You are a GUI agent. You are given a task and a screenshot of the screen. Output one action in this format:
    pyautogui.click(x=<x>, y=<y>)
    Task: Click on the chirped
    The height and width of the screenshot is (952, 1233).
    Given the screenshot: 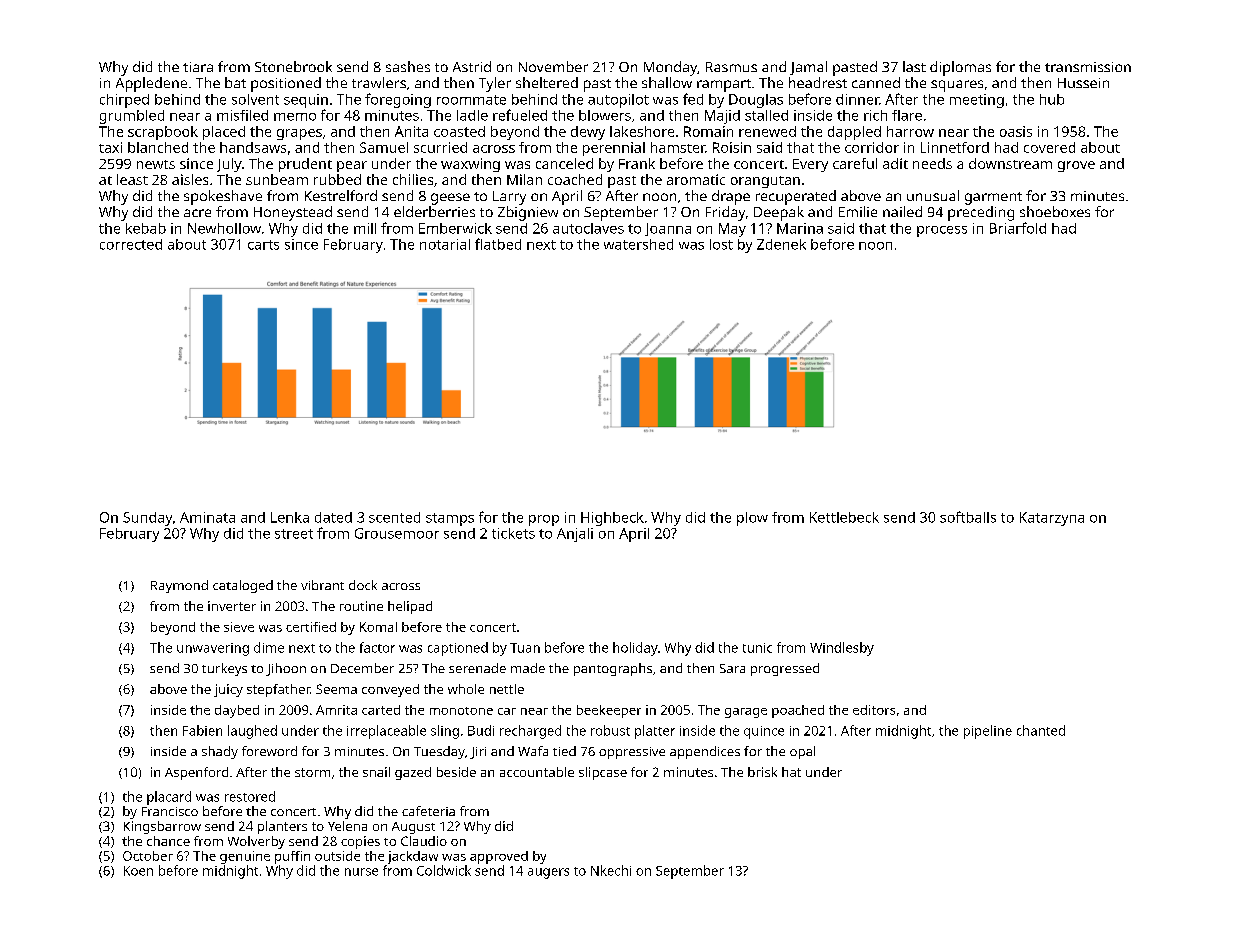 What is the action you would take?
    pyautogui.click(x=124, y=101)
